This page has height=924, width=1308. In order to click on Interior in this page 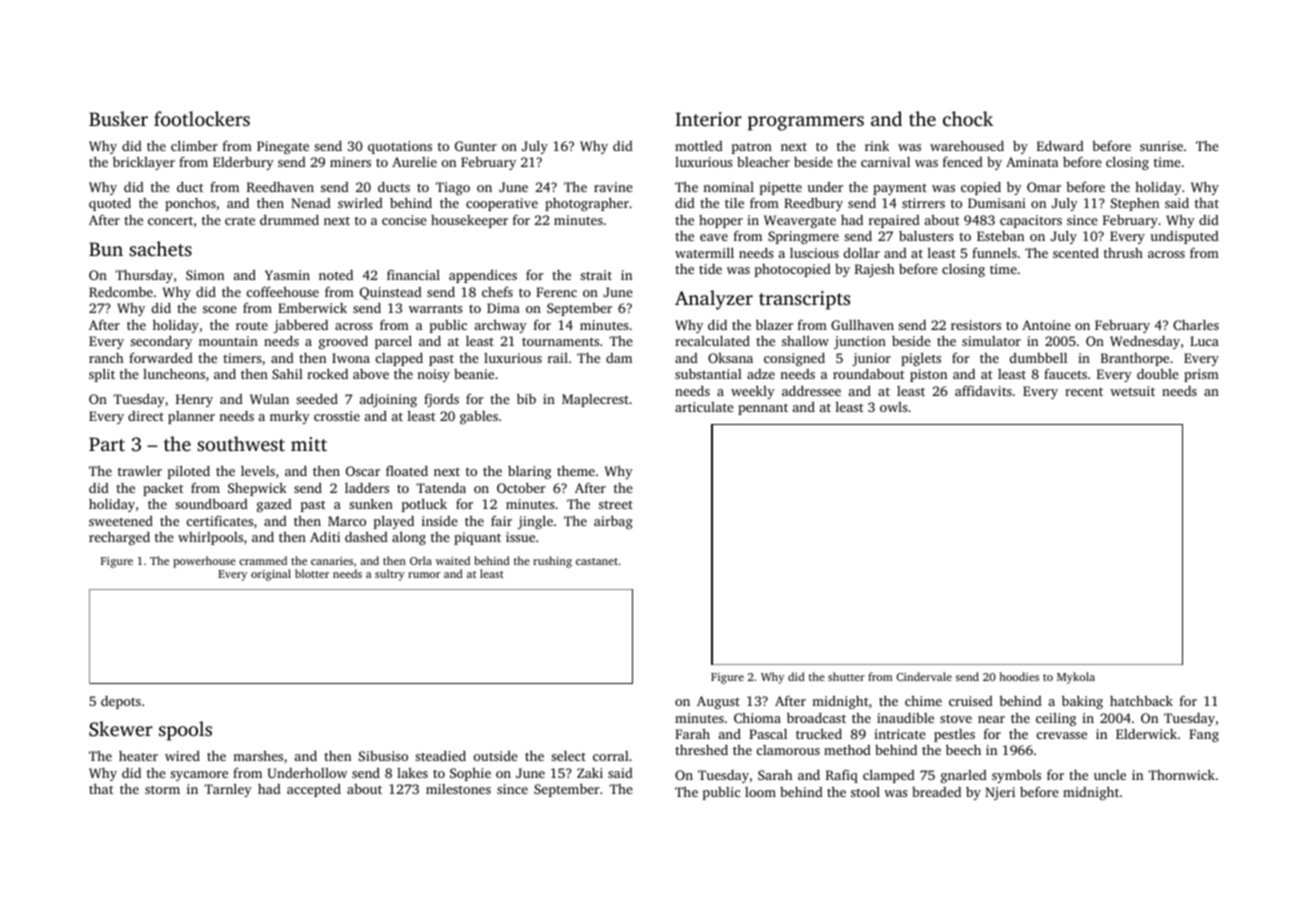, I will do `click(708, 119)`.
